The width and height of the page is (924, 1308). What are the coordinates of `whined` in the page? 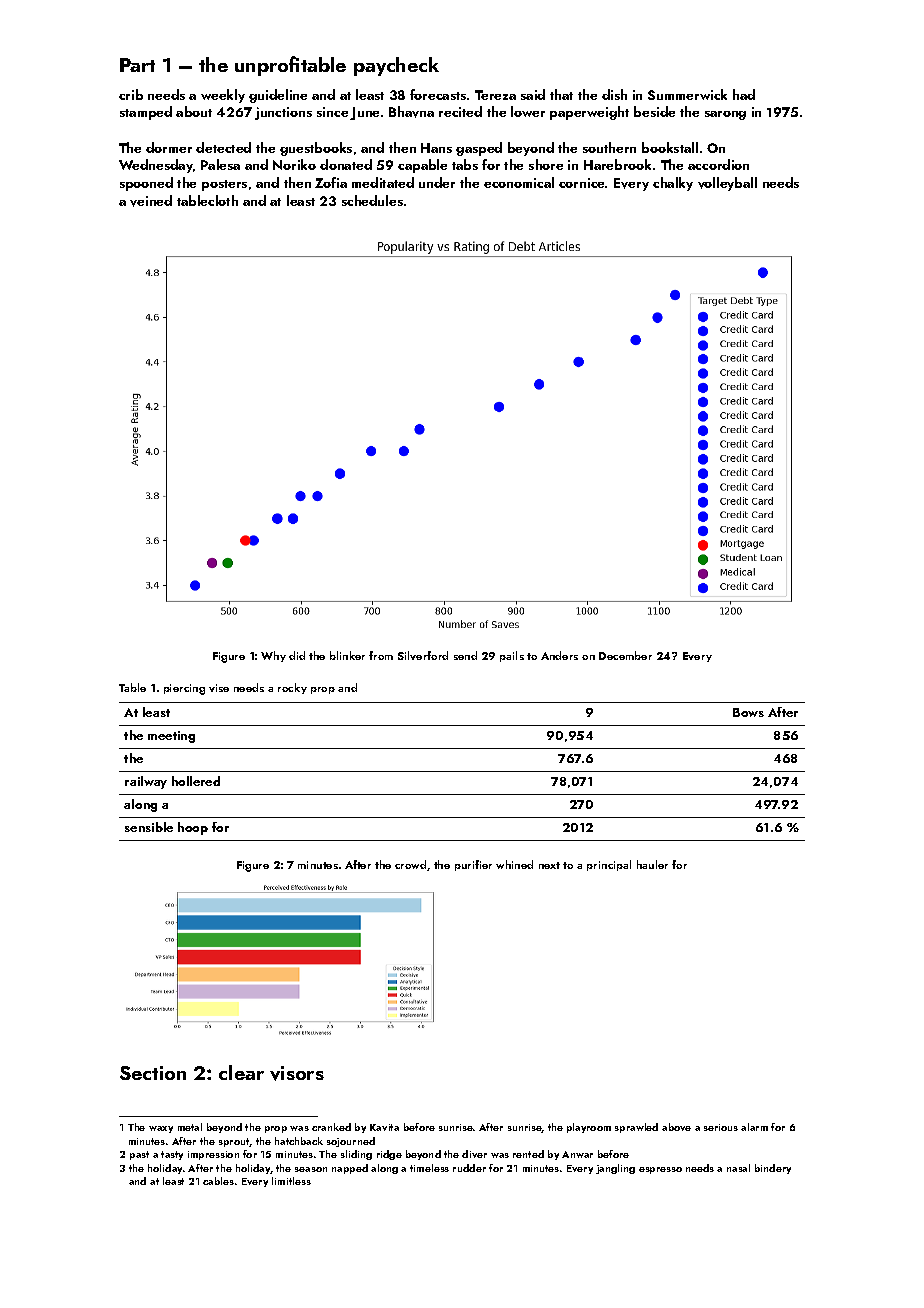 It's located at (514, 864).
